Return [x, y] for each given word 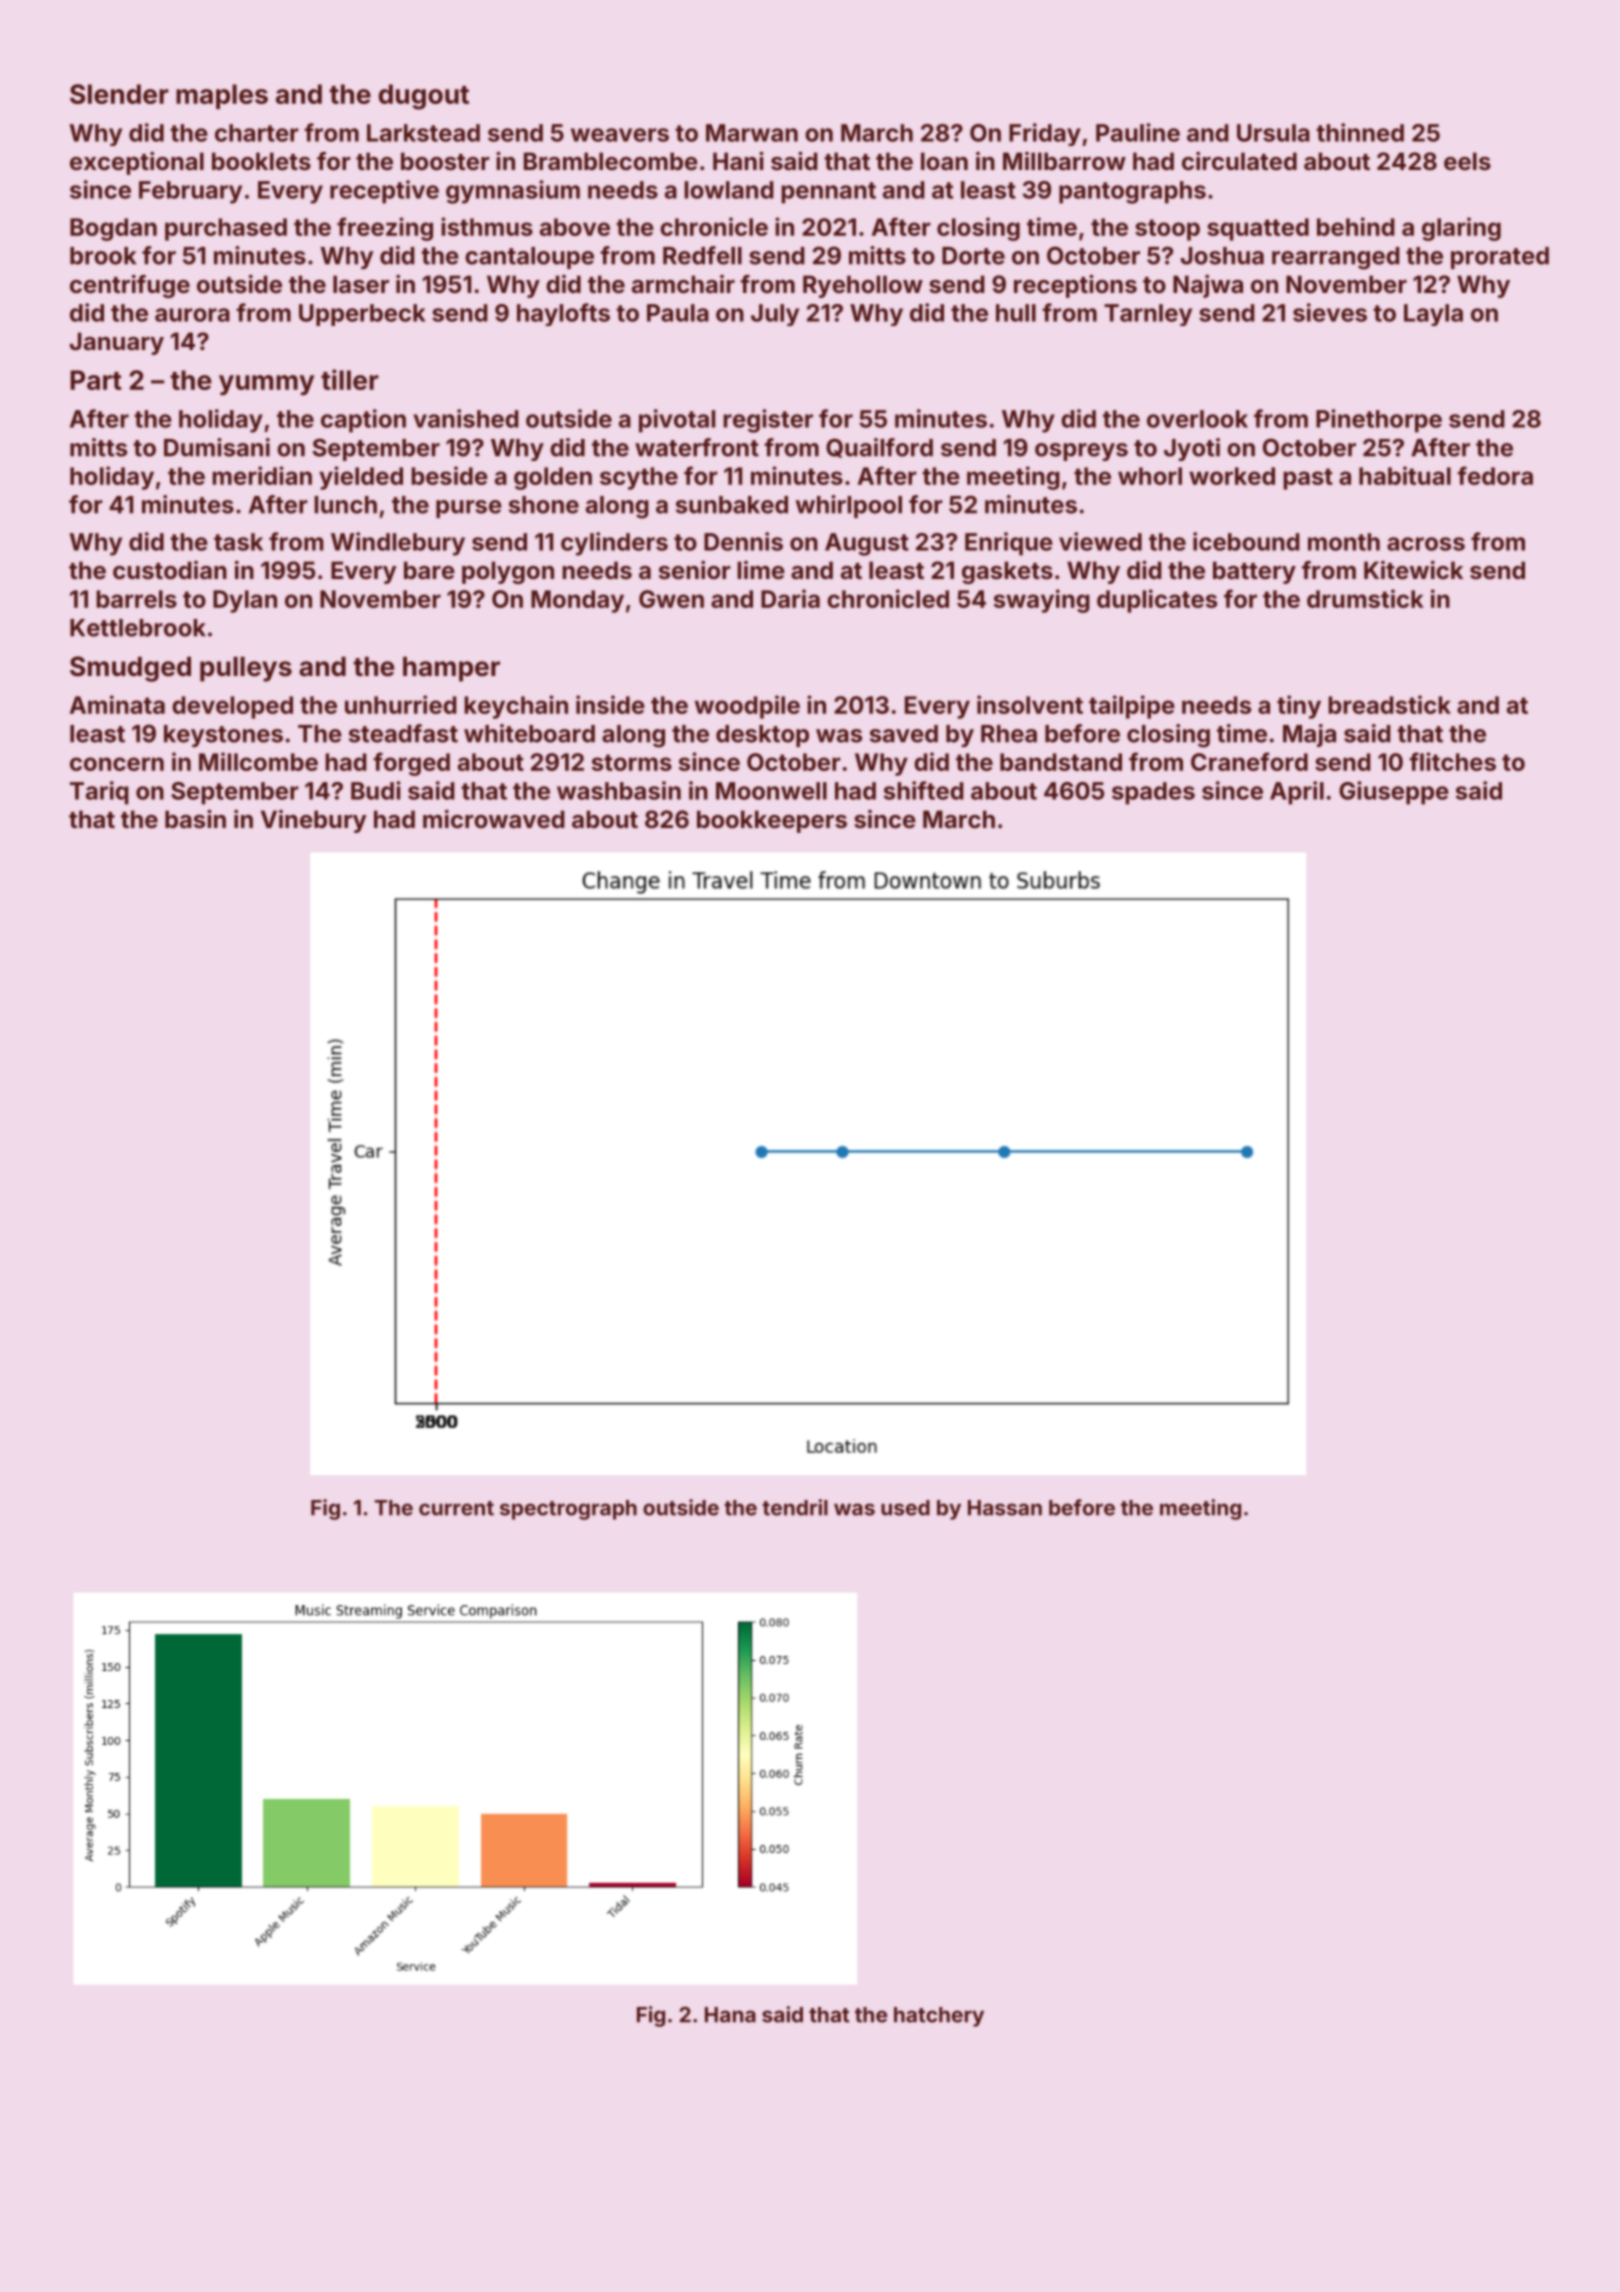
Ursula [1273, 133]
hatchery [939, 2017]
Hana [730, 2015]
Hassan [1005, 1508]
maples [222, 96]
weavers [620, 135]
